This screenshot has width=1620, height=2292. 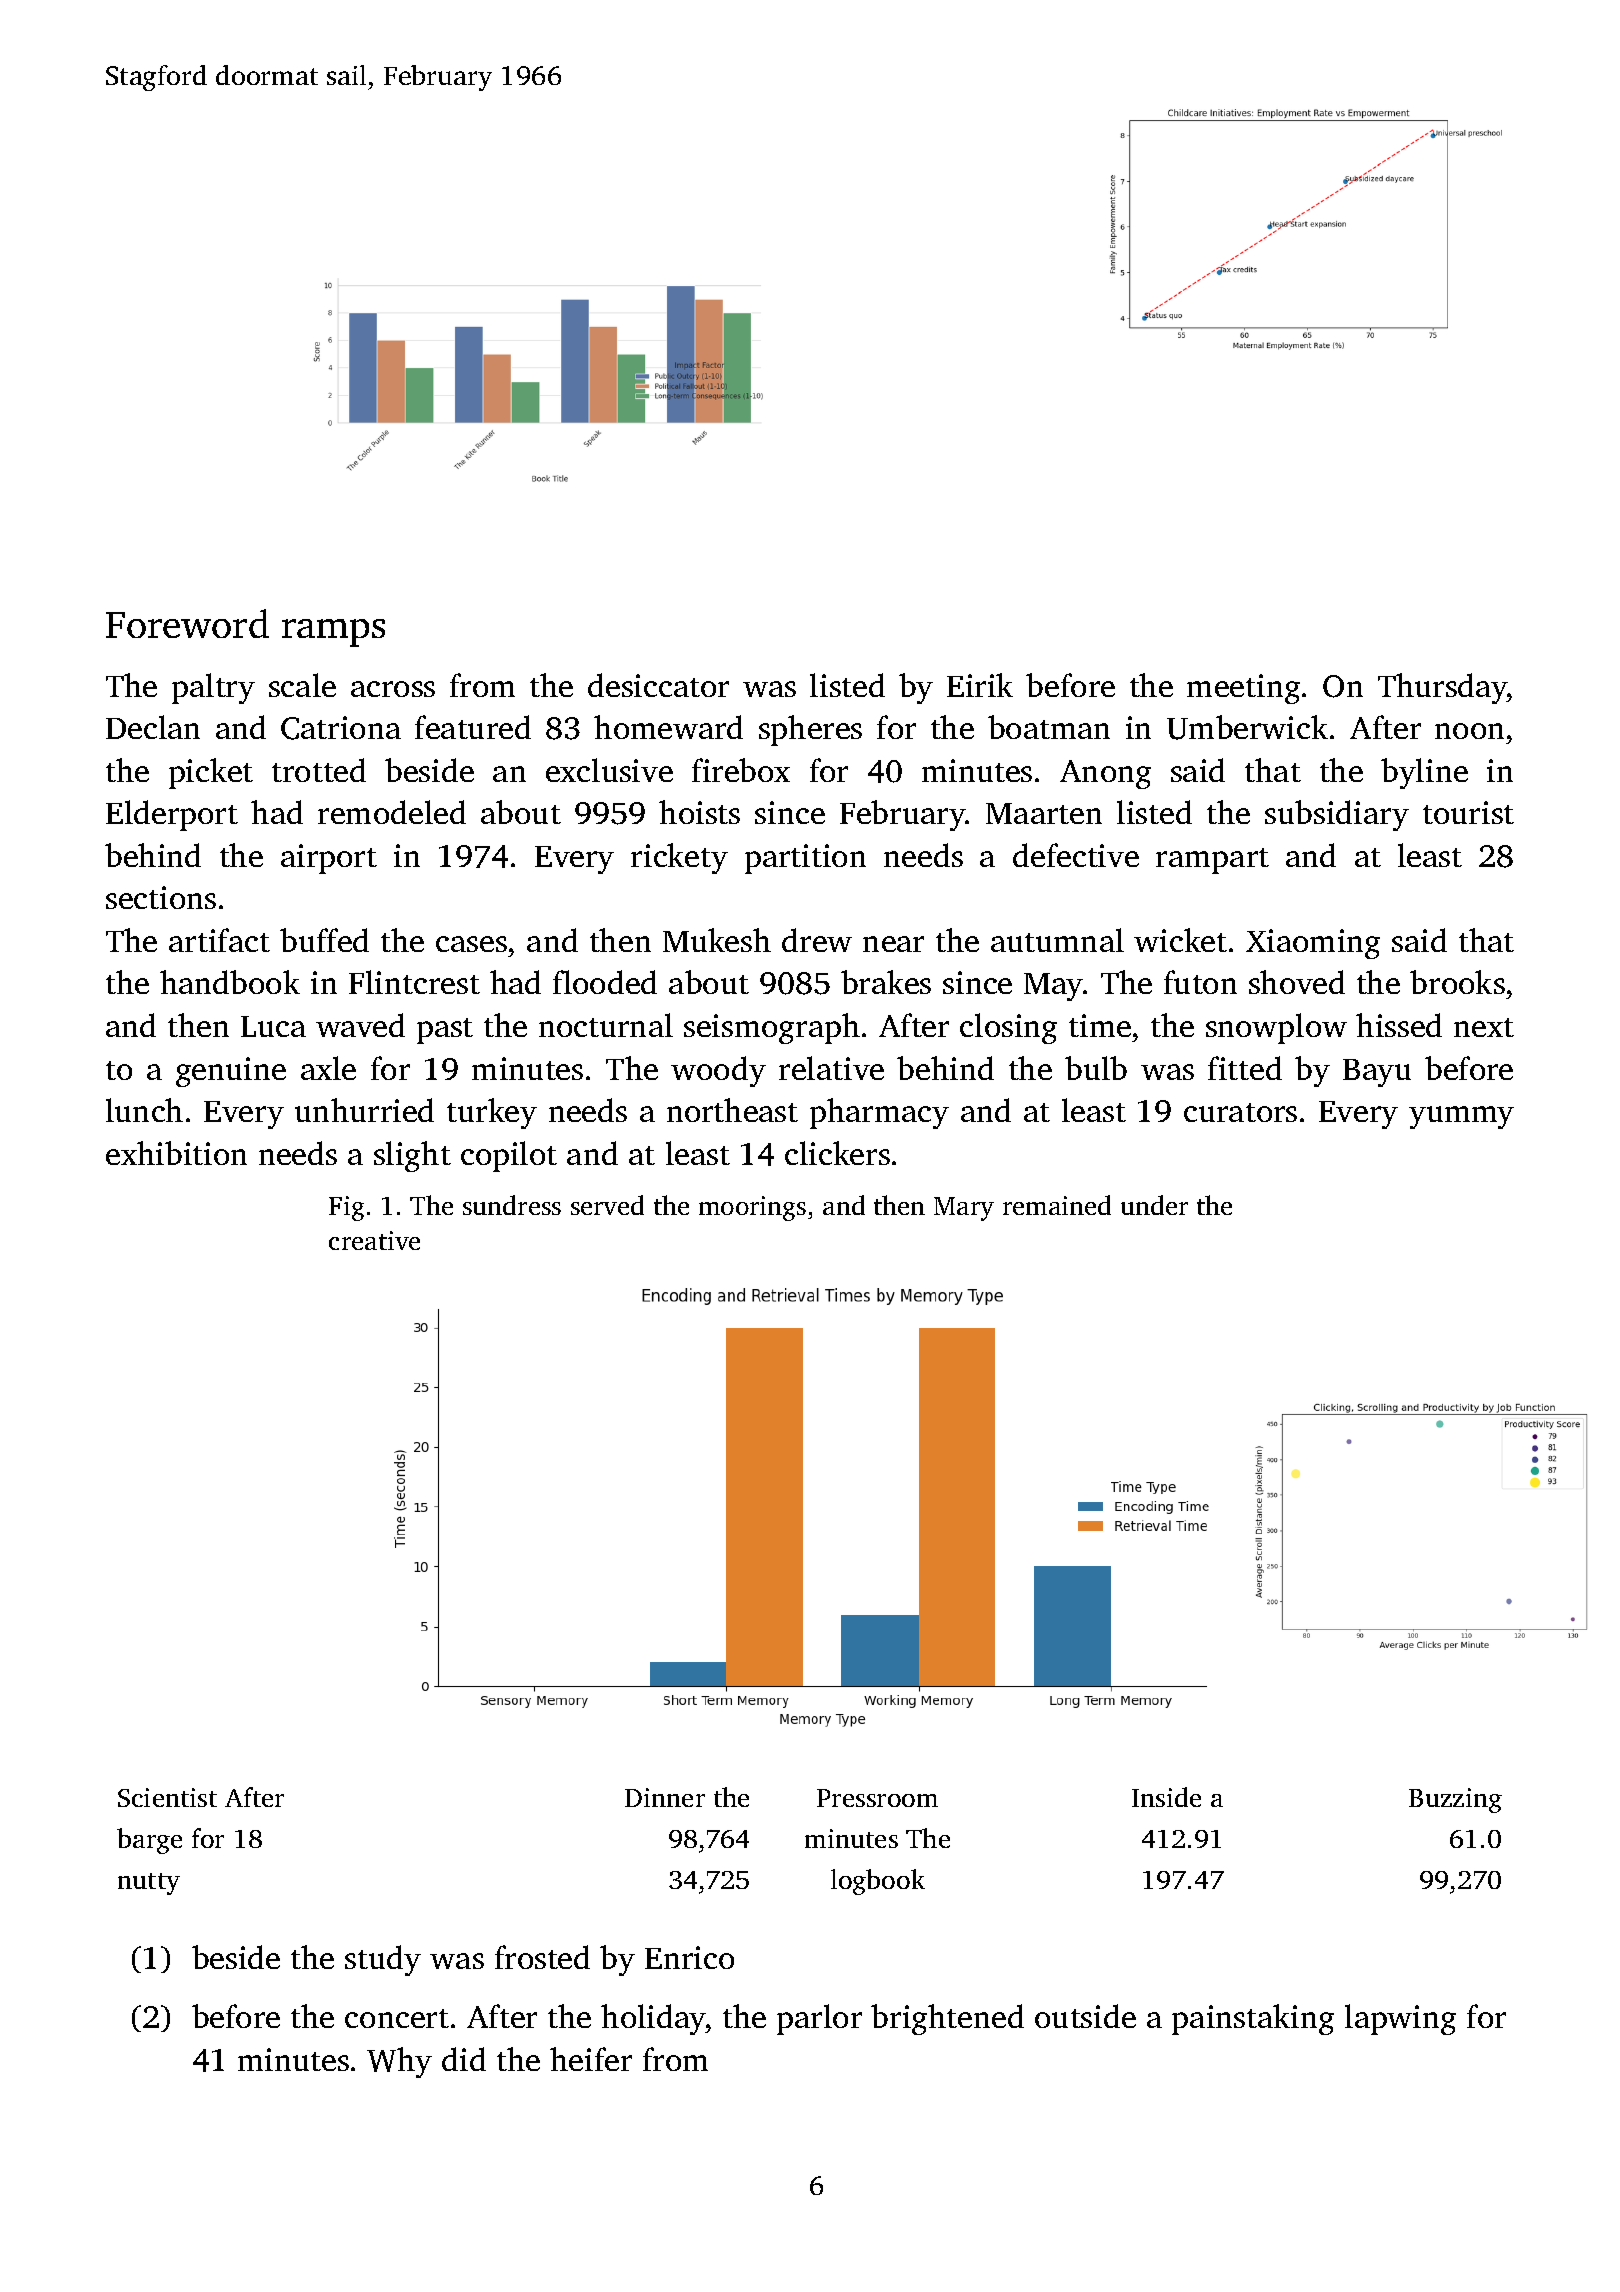 I want to click on Why, so click(x=399, y=2062).
